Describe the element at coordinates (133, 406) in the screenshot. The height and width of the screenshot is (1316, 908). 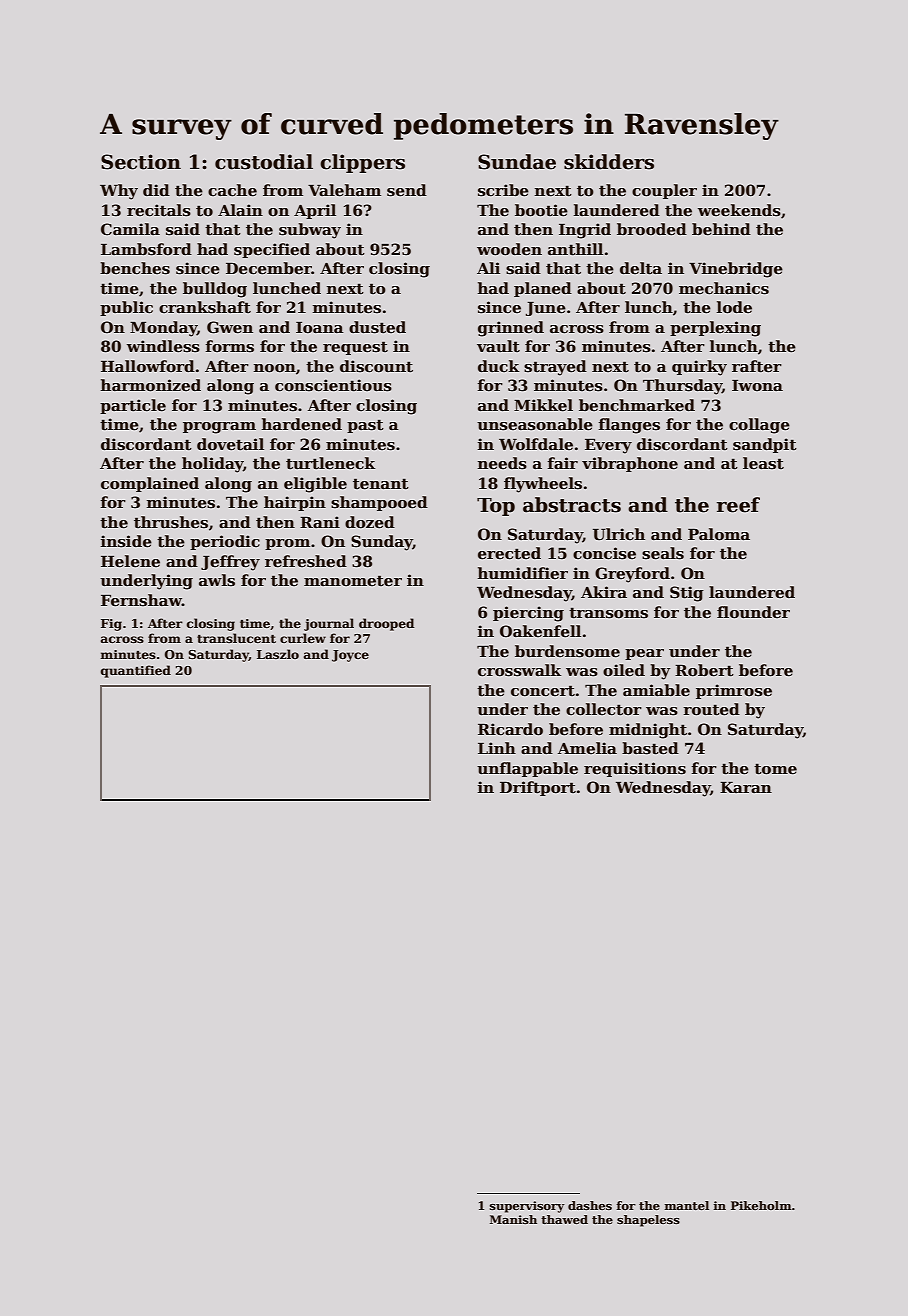
I see `particle` at that location.
